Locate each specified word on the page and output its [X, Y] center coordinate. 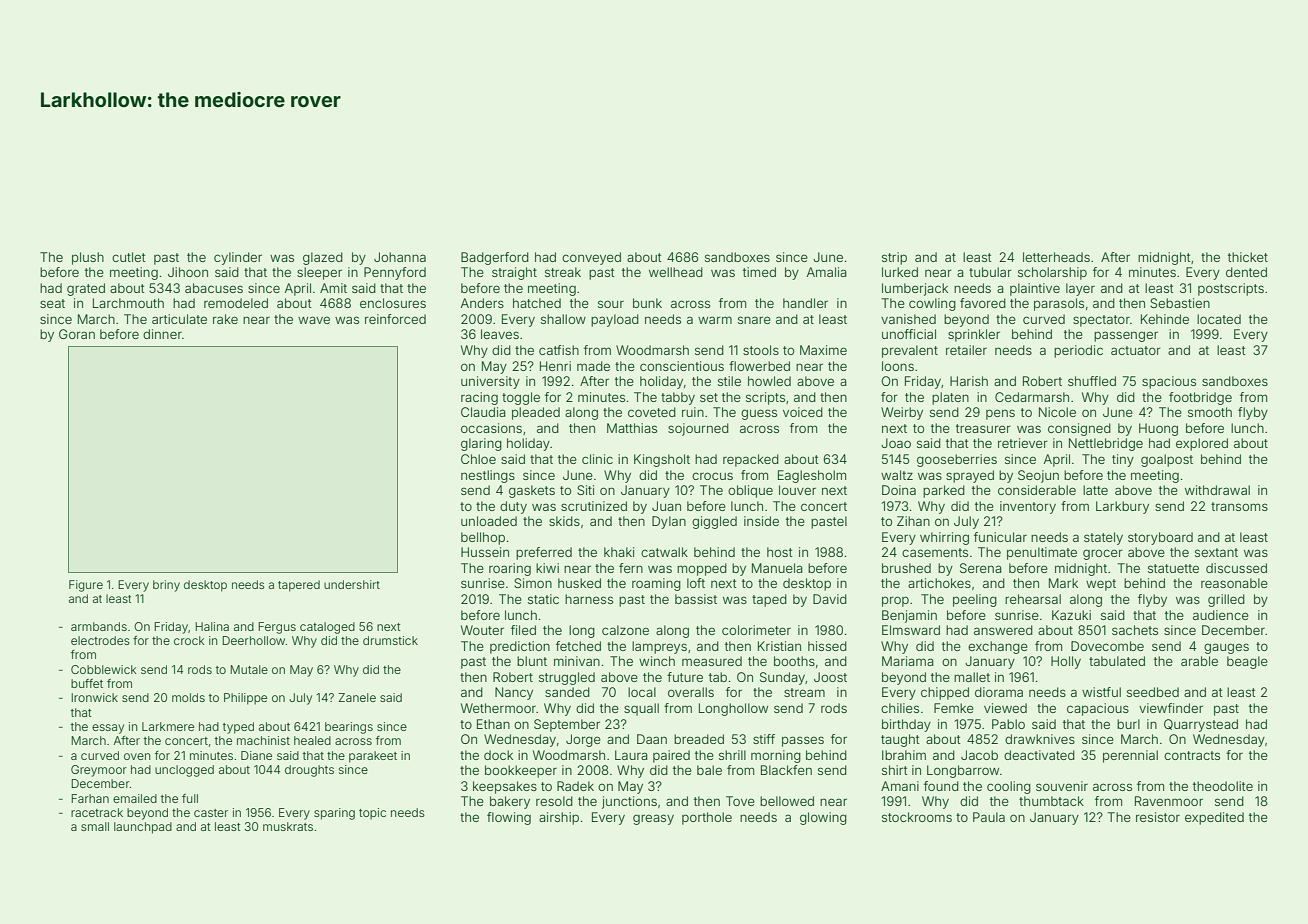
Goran [77, 334]
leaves [500, 334]
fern [631, 568]
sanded [567, 692]
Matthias [632, 428]
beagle [1247, 662]
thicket [1248, 257]
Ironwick [94, 697]
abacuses [214, 288]
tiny [1123, 460]
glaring [481, 444]
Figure [86, 586]
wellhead [676, 272]
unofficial [909, 334]
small [95, 826]
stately [1103, 538]
